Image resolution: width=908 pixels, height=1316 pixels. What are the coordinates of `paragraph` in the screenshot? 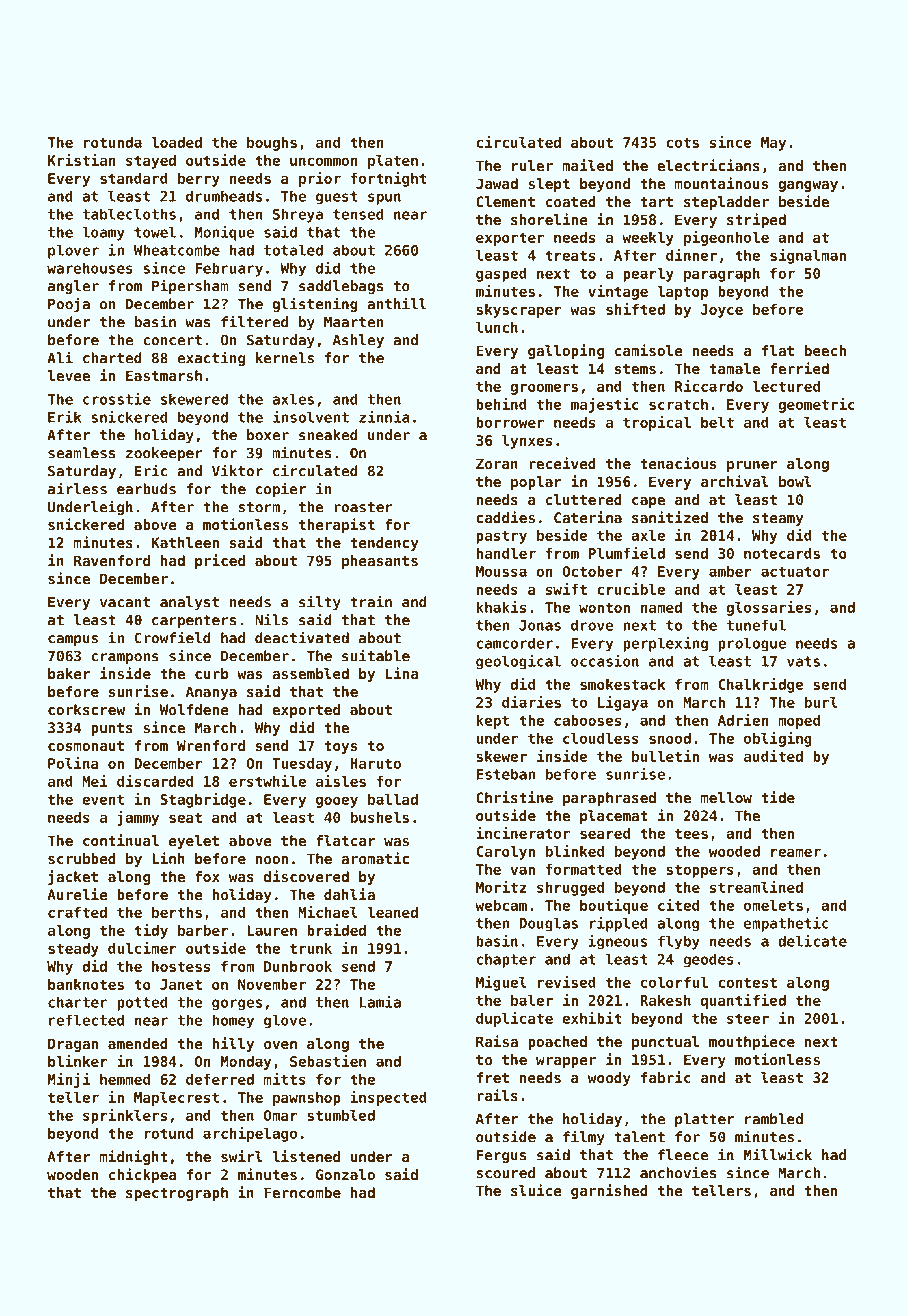 It's located at (722, 275).
